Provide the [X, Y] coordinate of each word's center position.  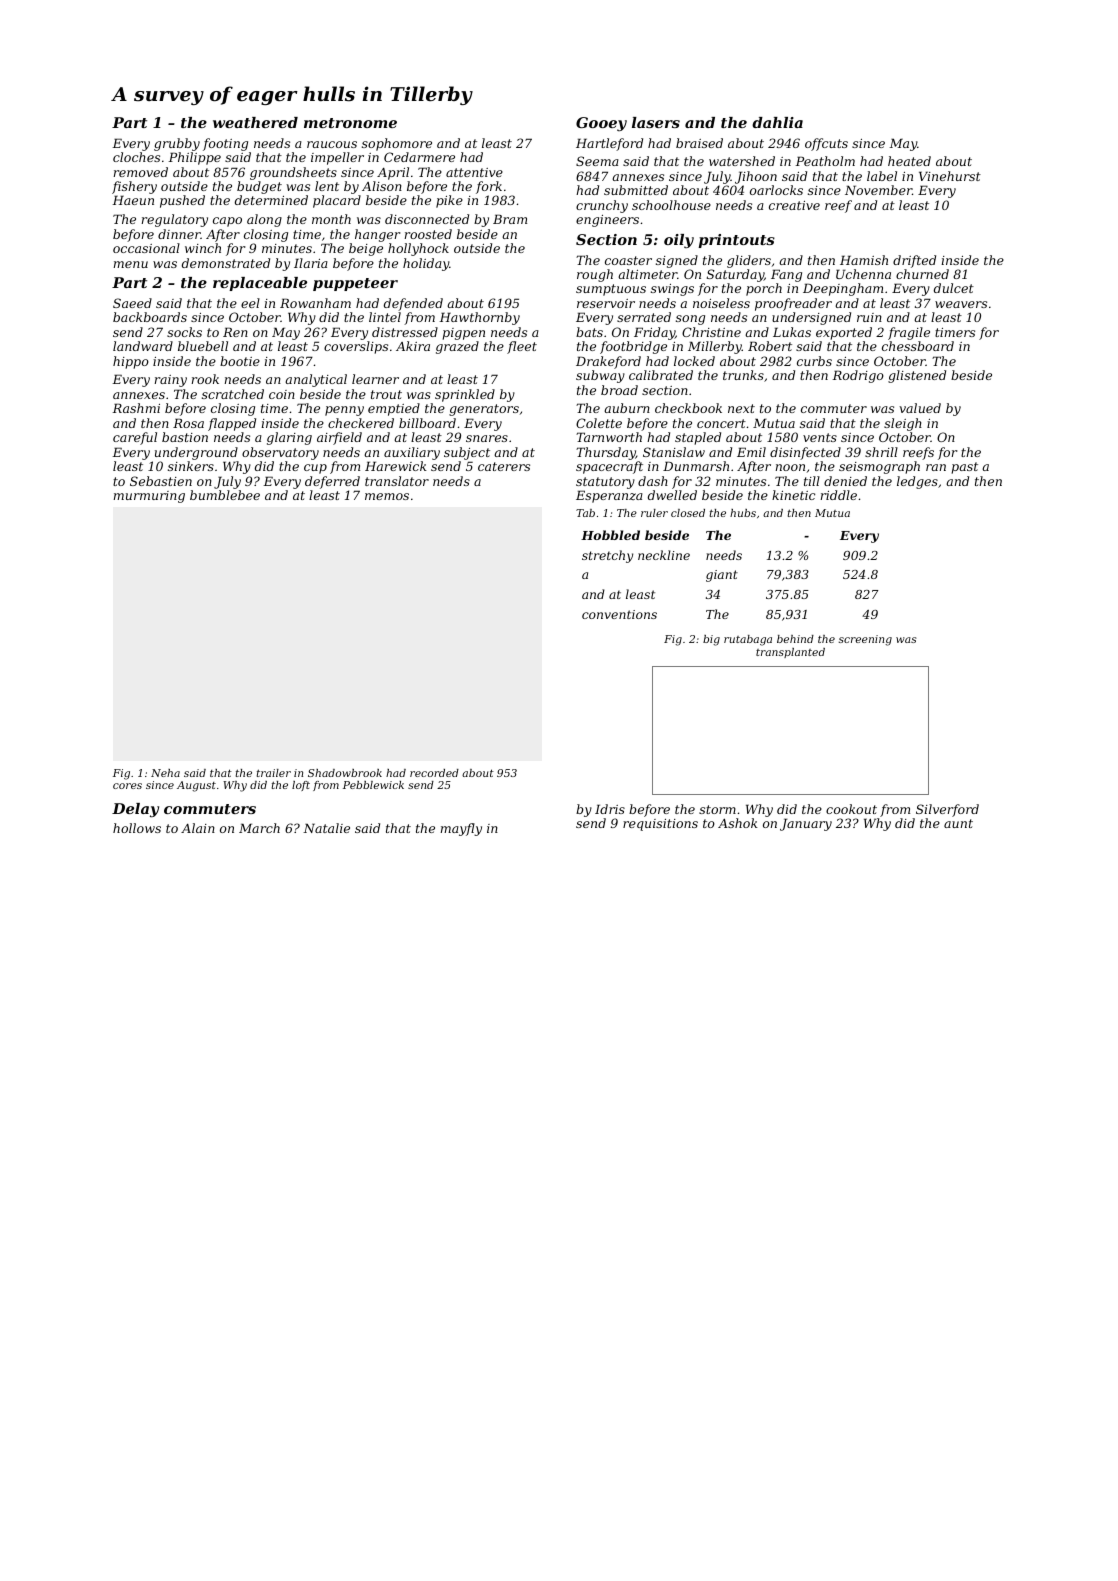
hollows [137, 828]
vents [820, 437]
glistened [917, 376]
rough [595, 275]
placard [337, 201]
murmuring [149, 497]
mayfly [461, 829]
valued [920, 408]
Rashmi [136, 408]
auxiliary [412, 453]
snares [487, 438]
